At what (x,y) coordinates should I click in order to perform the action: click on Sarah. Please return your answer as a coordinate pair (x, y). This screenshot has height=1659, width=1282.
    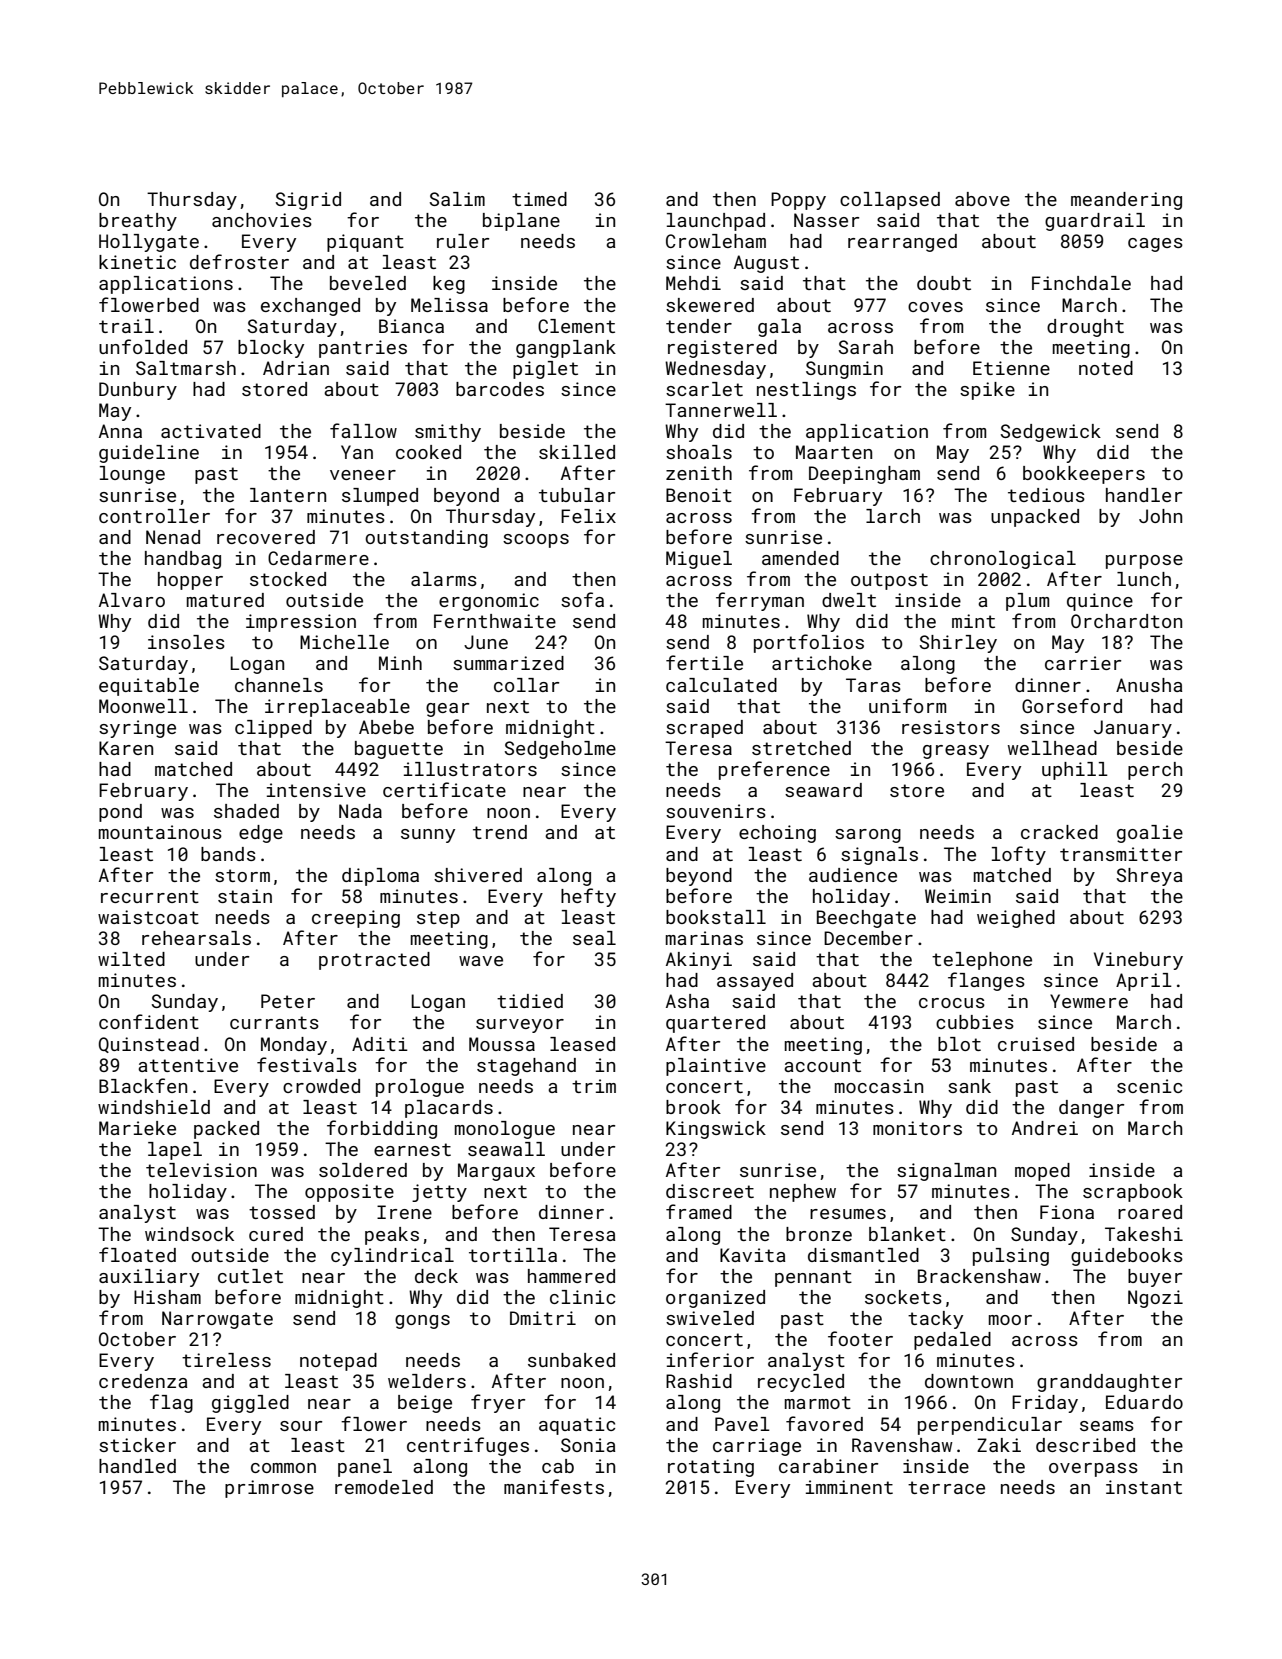
    Looking at the image, I should click on (866, 347).
